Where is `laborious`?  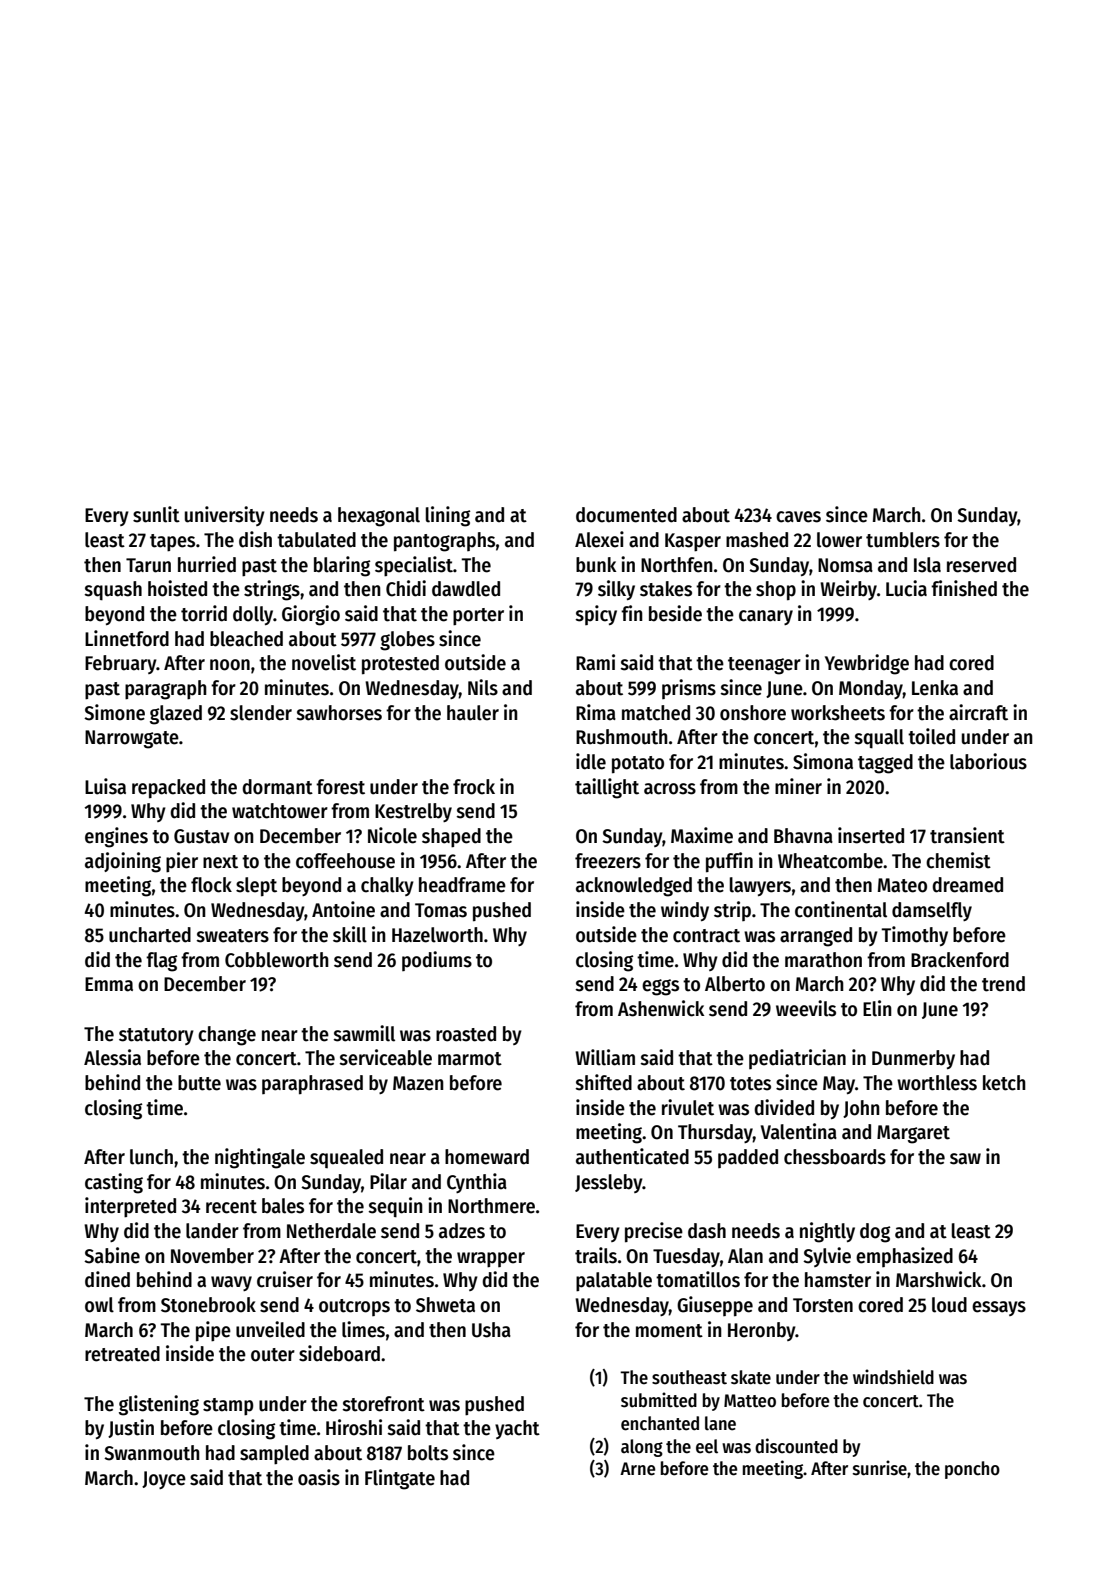
laborious is located at coordinates (988, 761).
